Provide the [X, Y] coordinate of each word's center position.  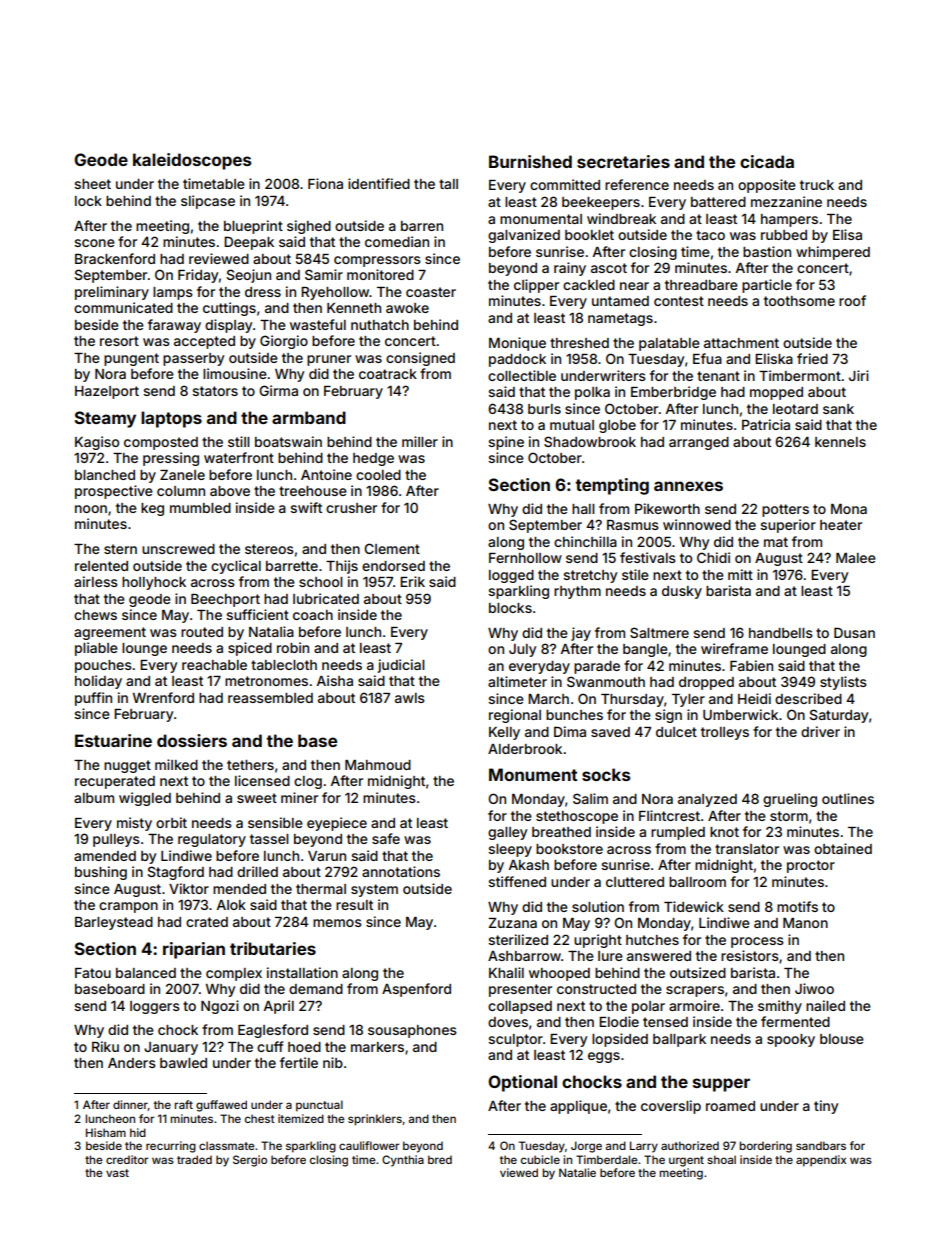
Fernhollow [525, 558]
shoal [721, 1159]
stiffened [517, 881]
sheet [93, 184]
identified [379, 183]
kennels [840, 442]
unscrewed [178, 549]
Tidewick [694, 906]
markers [377, 1047]
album [94, 798]
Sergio [250, 1161]
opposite [767, 186]
